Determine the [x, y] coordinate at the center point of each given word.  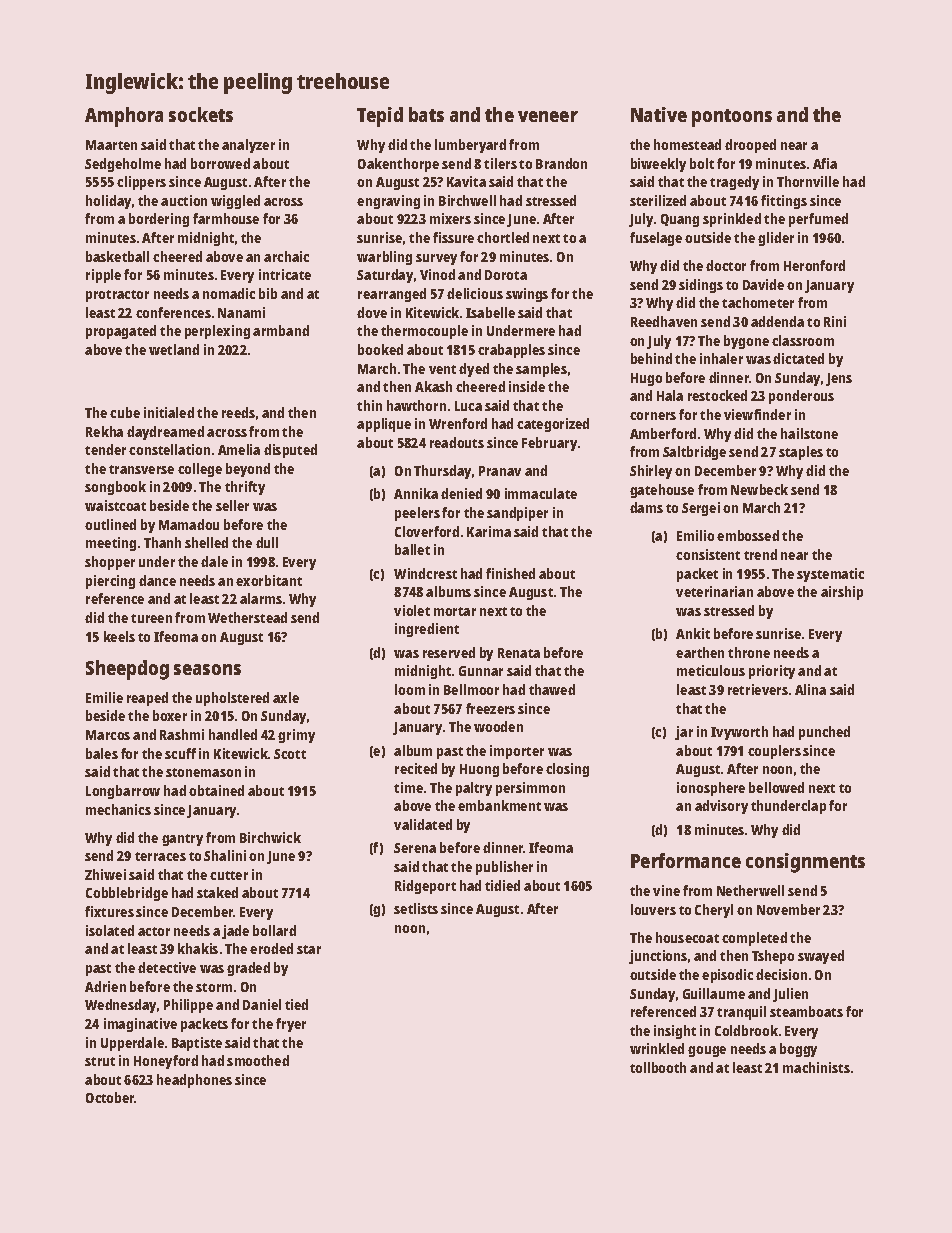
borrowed [220, 163]
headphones [194, 1081]
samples [541, 370]
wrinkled [657, 1048]
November [788, 909]
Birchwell [467, 200]
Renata [519, 653]
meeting [111, 544]
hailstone [809, 433]
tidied [502, 885]
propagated [121, 332]
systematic [830, 575]
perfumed [818, 220]
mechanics [118, 809]
